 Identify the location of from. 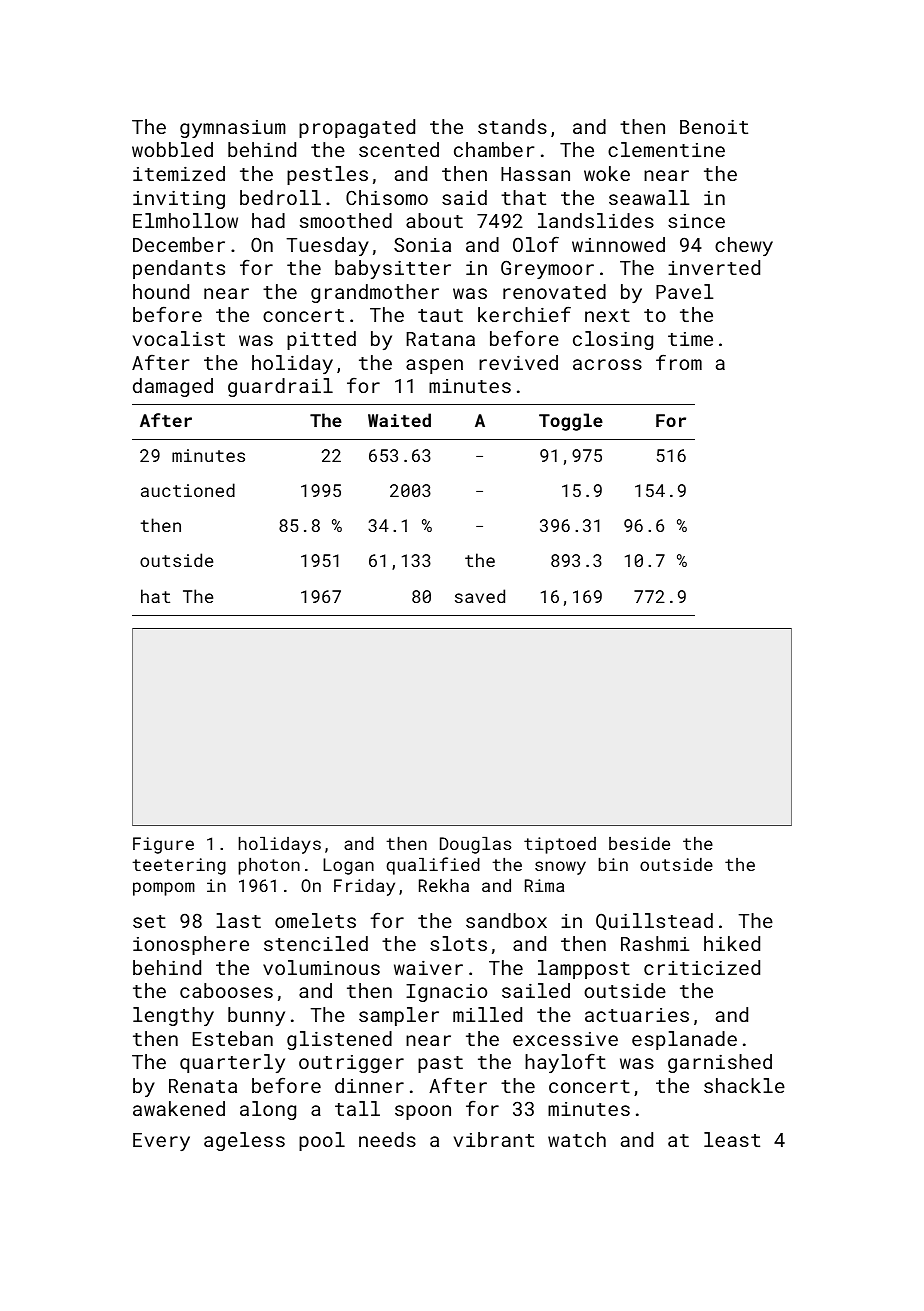
(679, 362).
